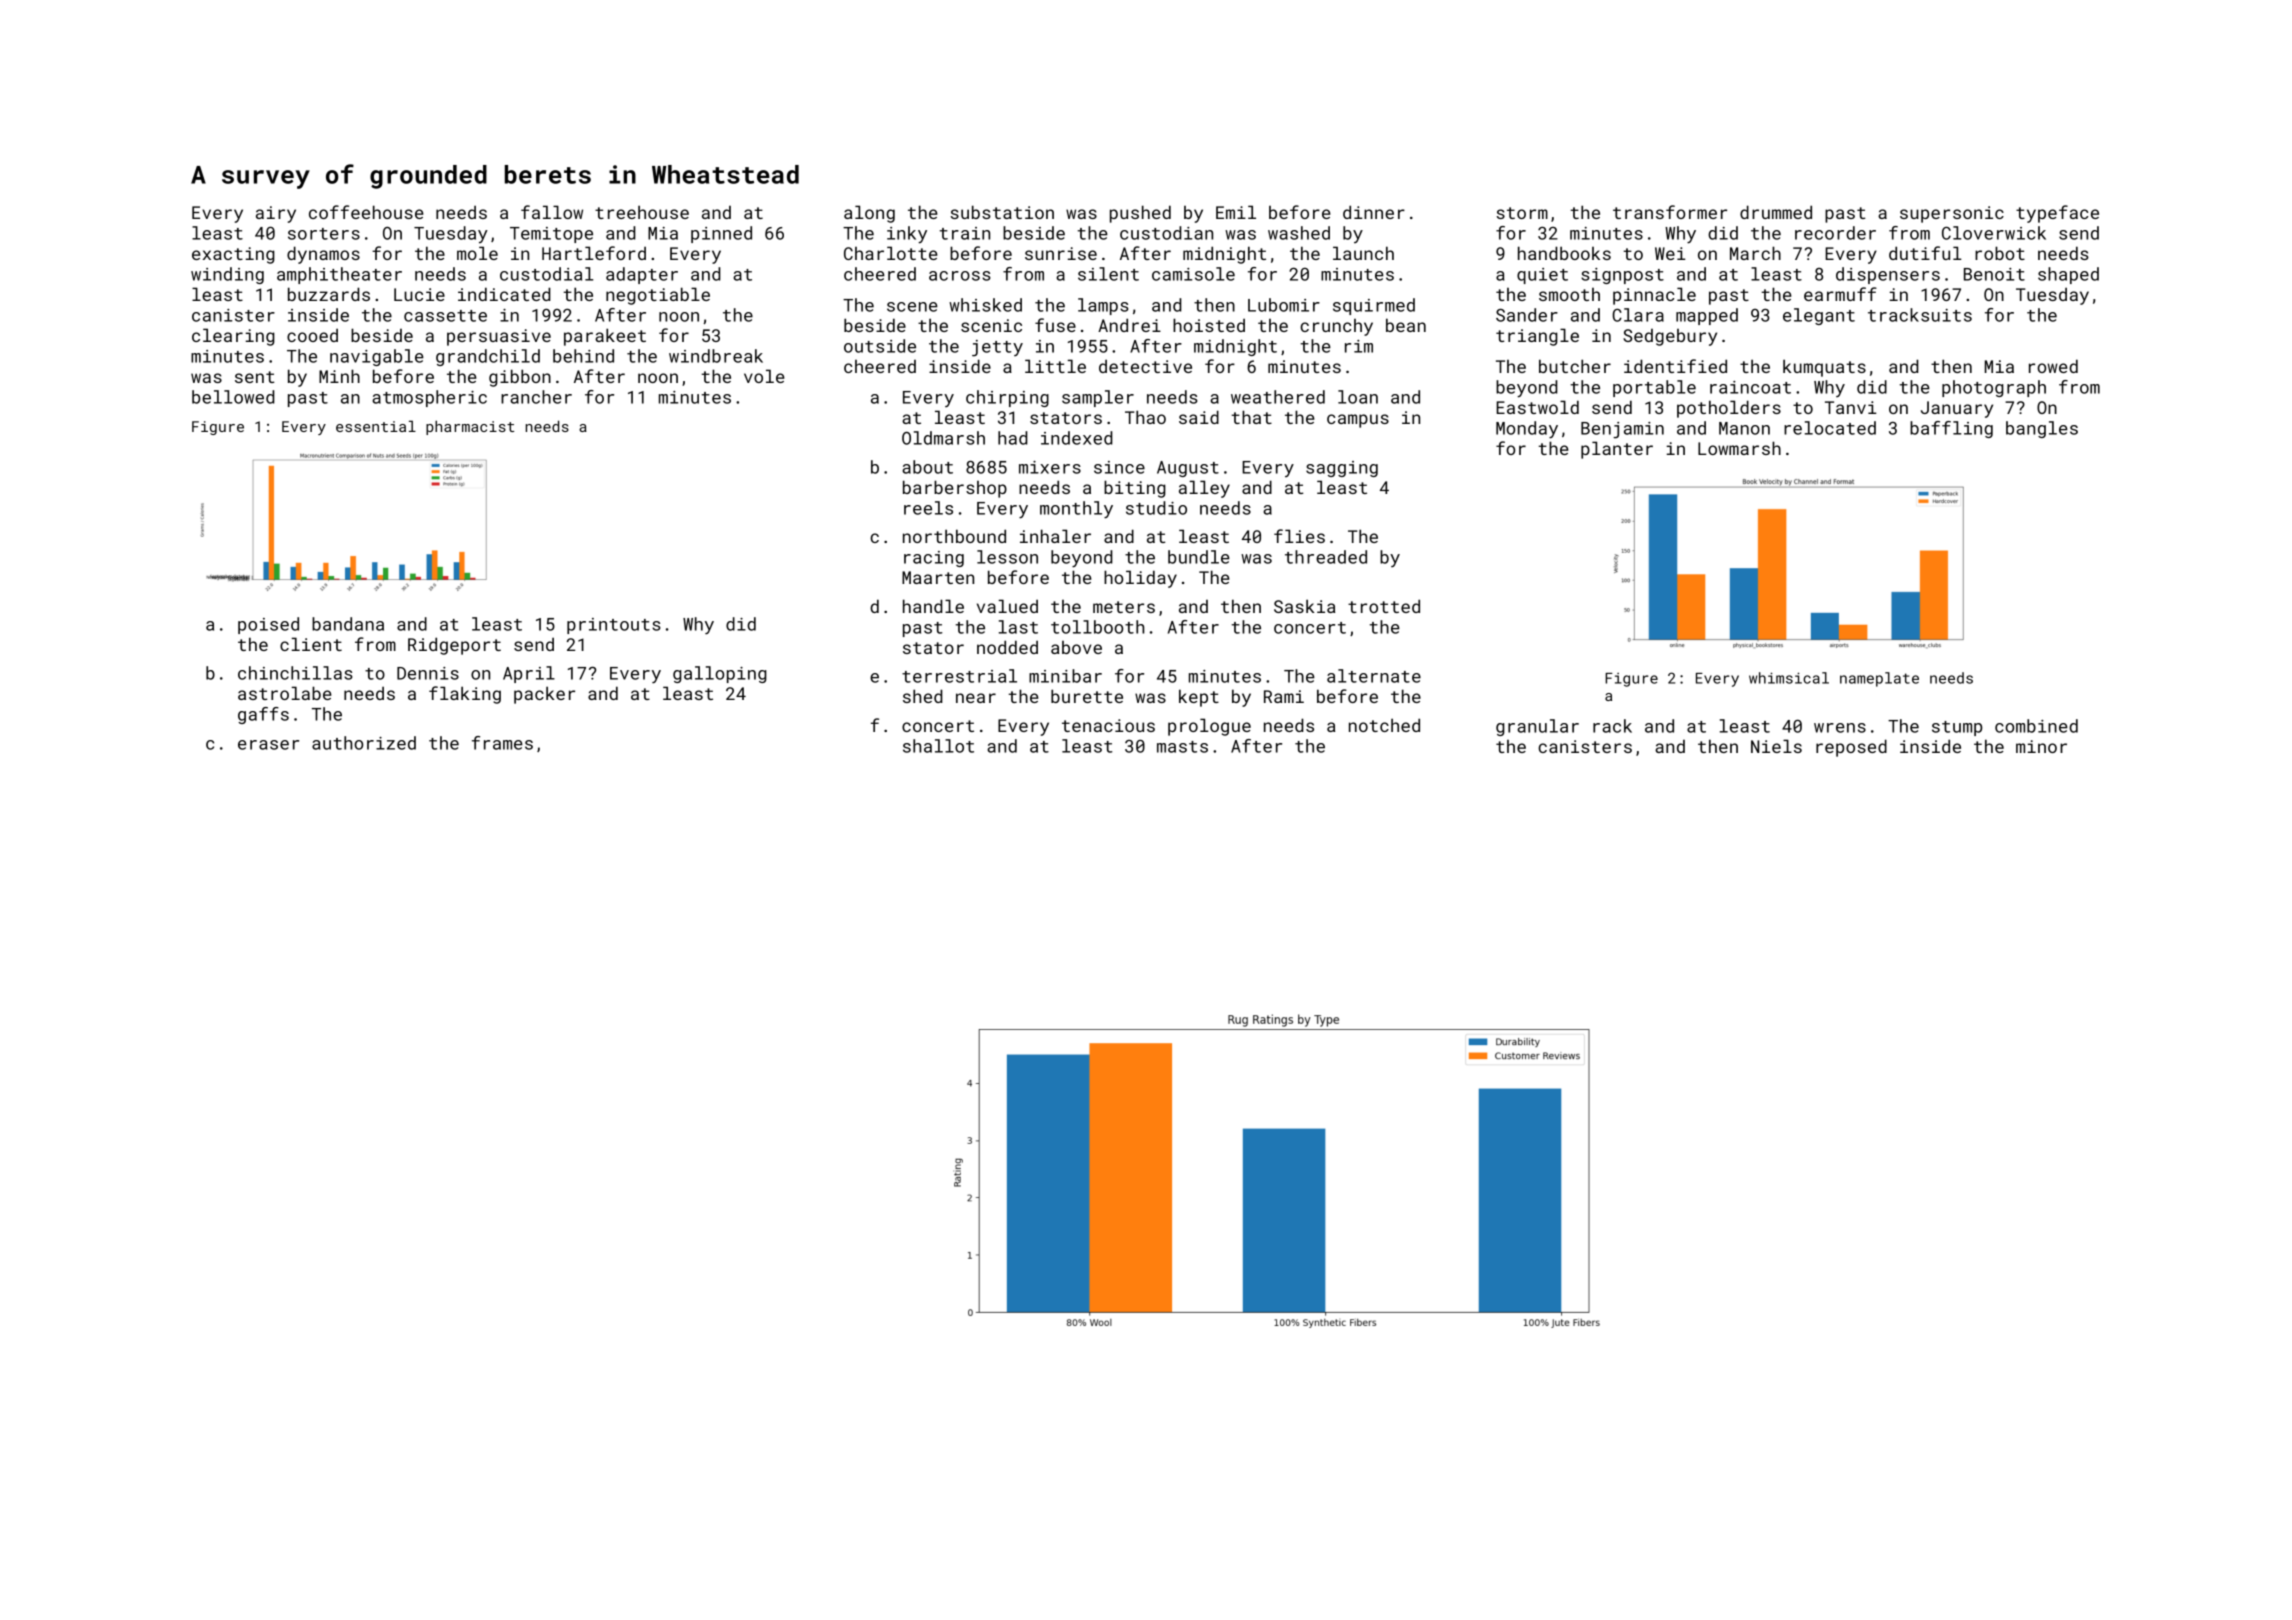 This screenshot has width=2292, height=1620. I want to click on whimsical, so click(1789, 678).
